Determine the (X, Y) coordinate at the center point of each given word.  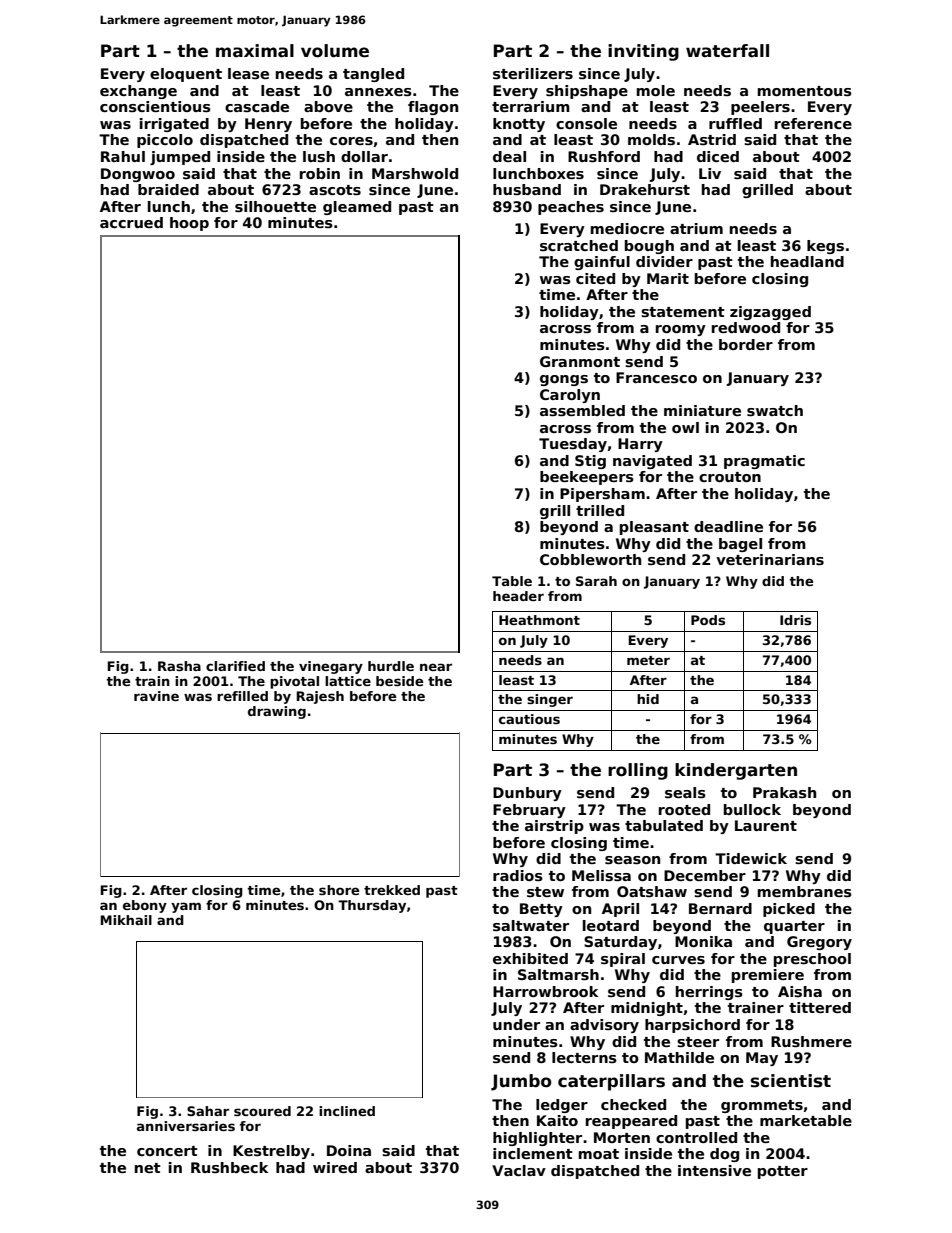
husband (527, 189)
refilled (242, 696)
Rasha (179, 666)
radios (518, 875)
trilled (600, 510)
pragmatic (764, 462)
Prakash (784, 792)
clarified (235, 666)
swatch (775, 410)
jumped (180, 158)
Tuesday (573, 445)
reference (813, 123)
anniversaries (186, 1126)
